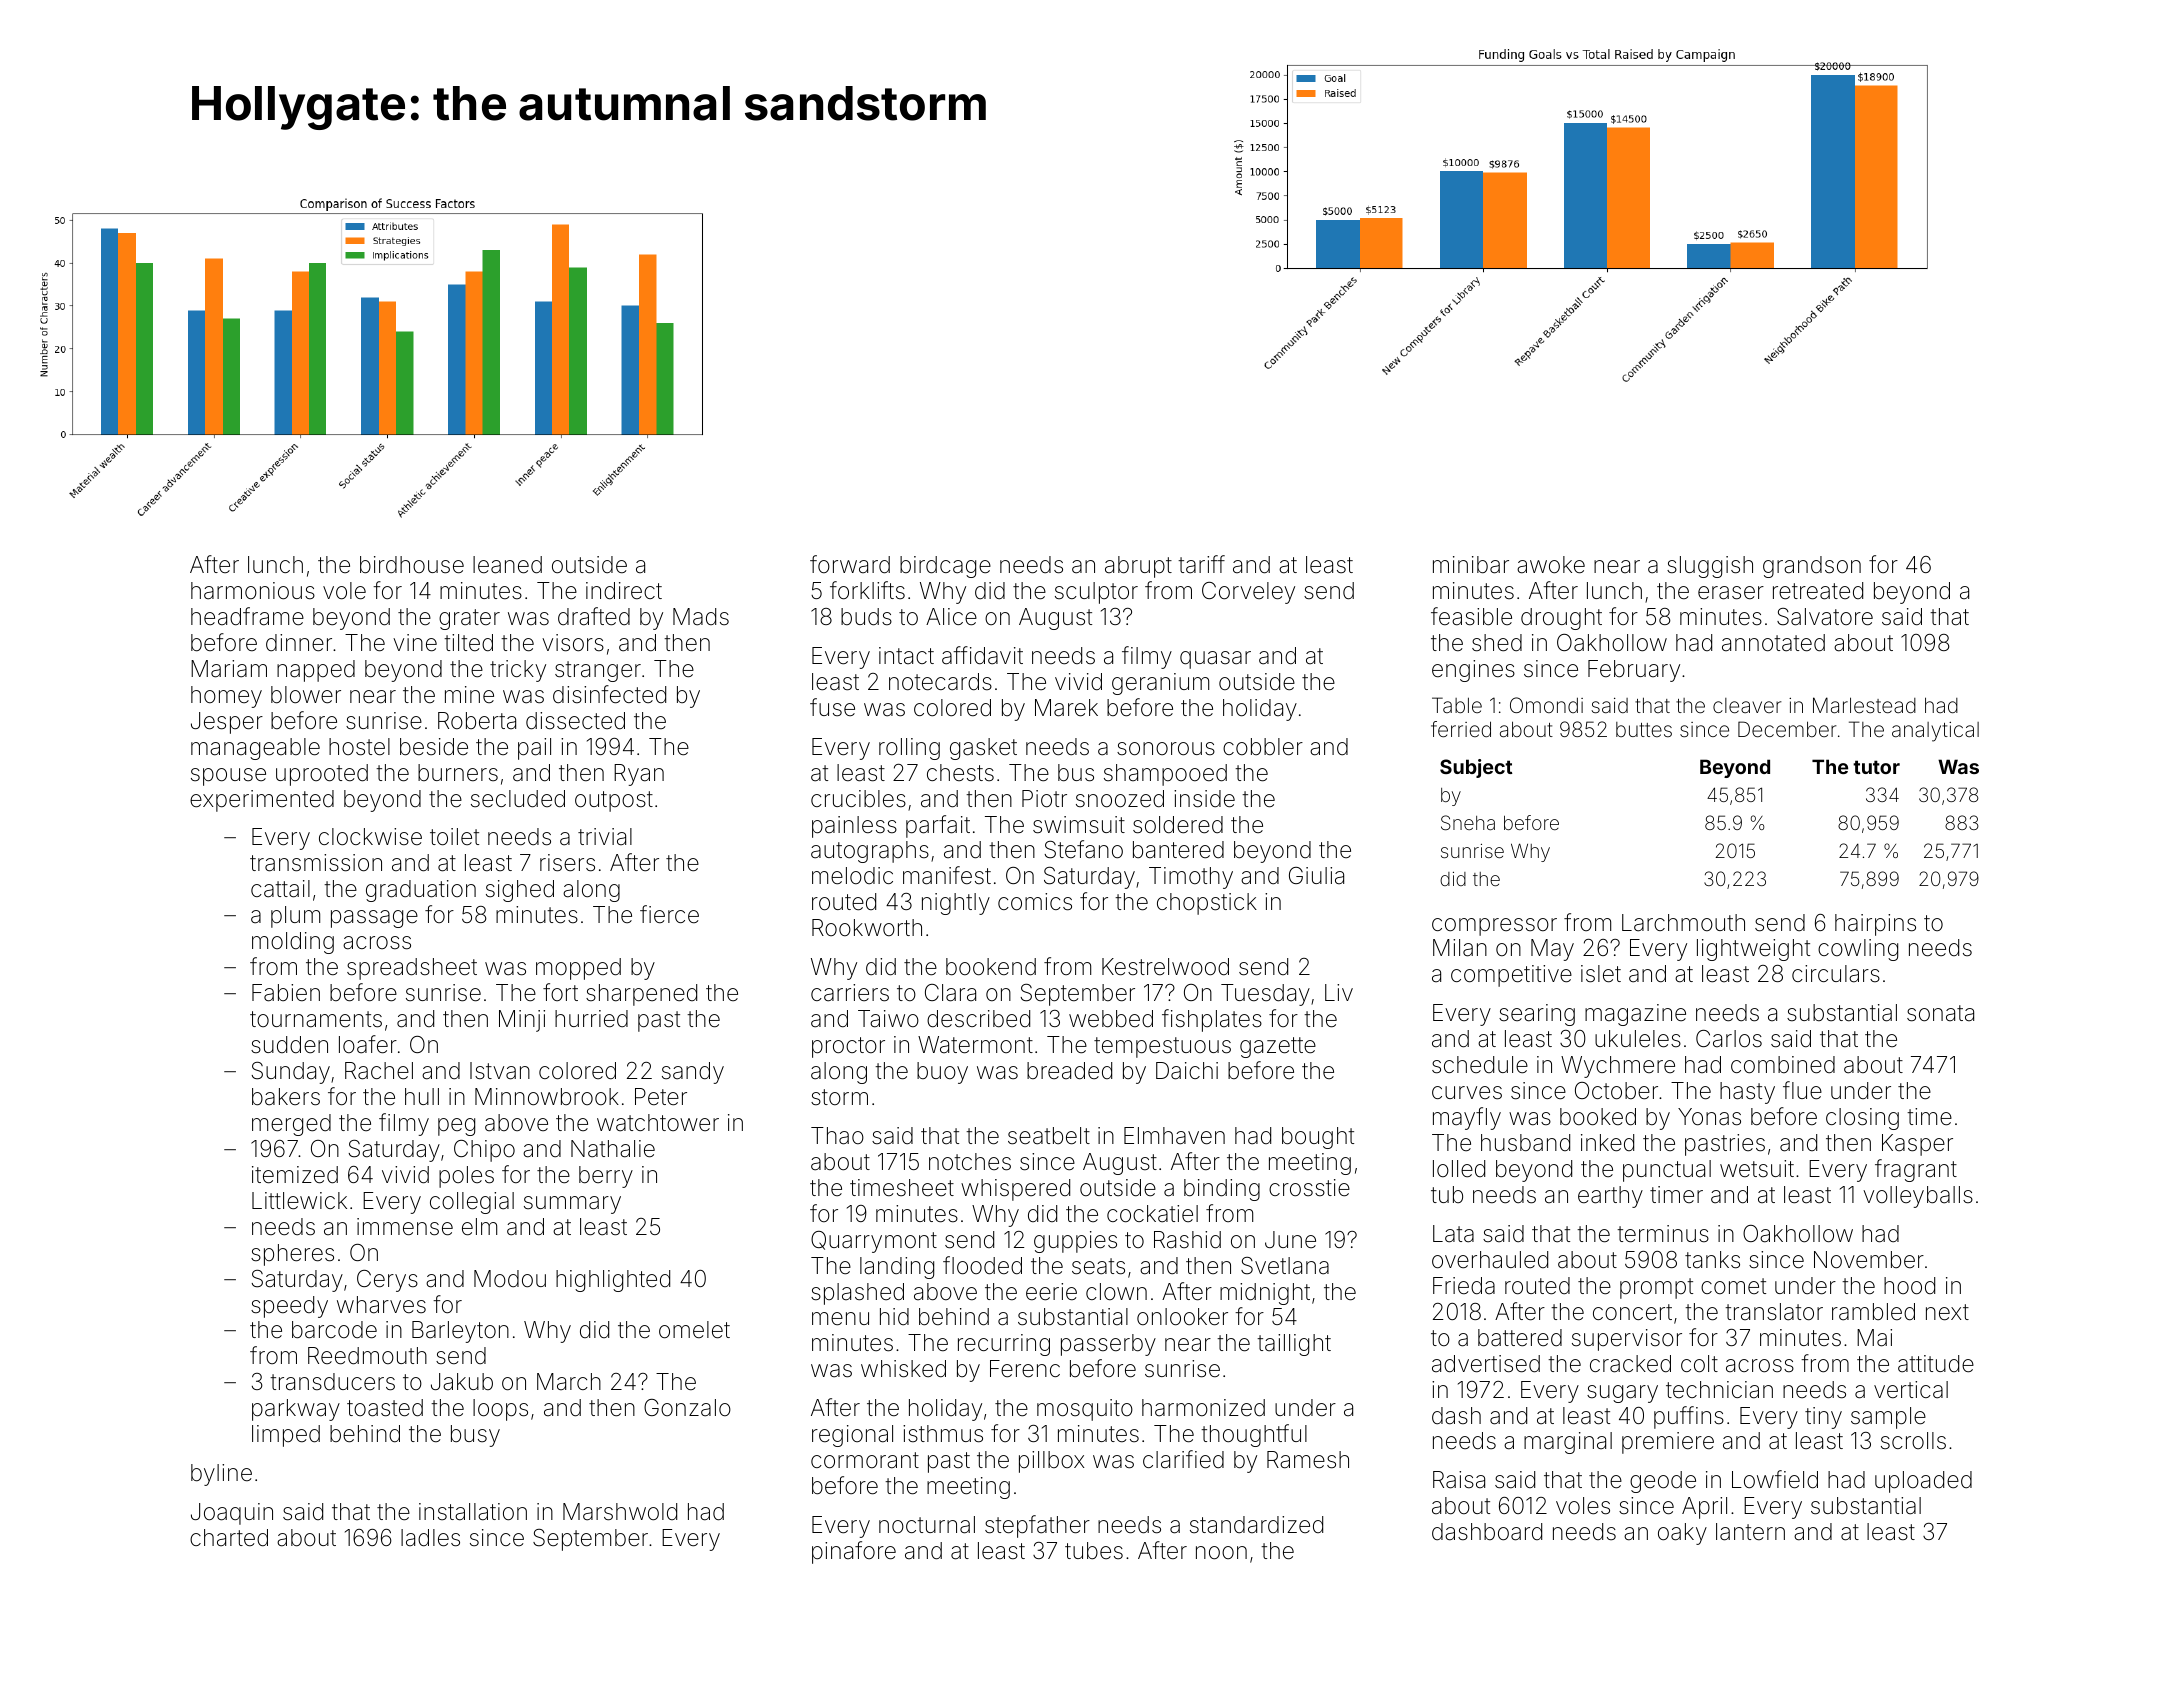 The height and width of the image is (1683, 2178). I want to click on molding, so click(293, 943).
